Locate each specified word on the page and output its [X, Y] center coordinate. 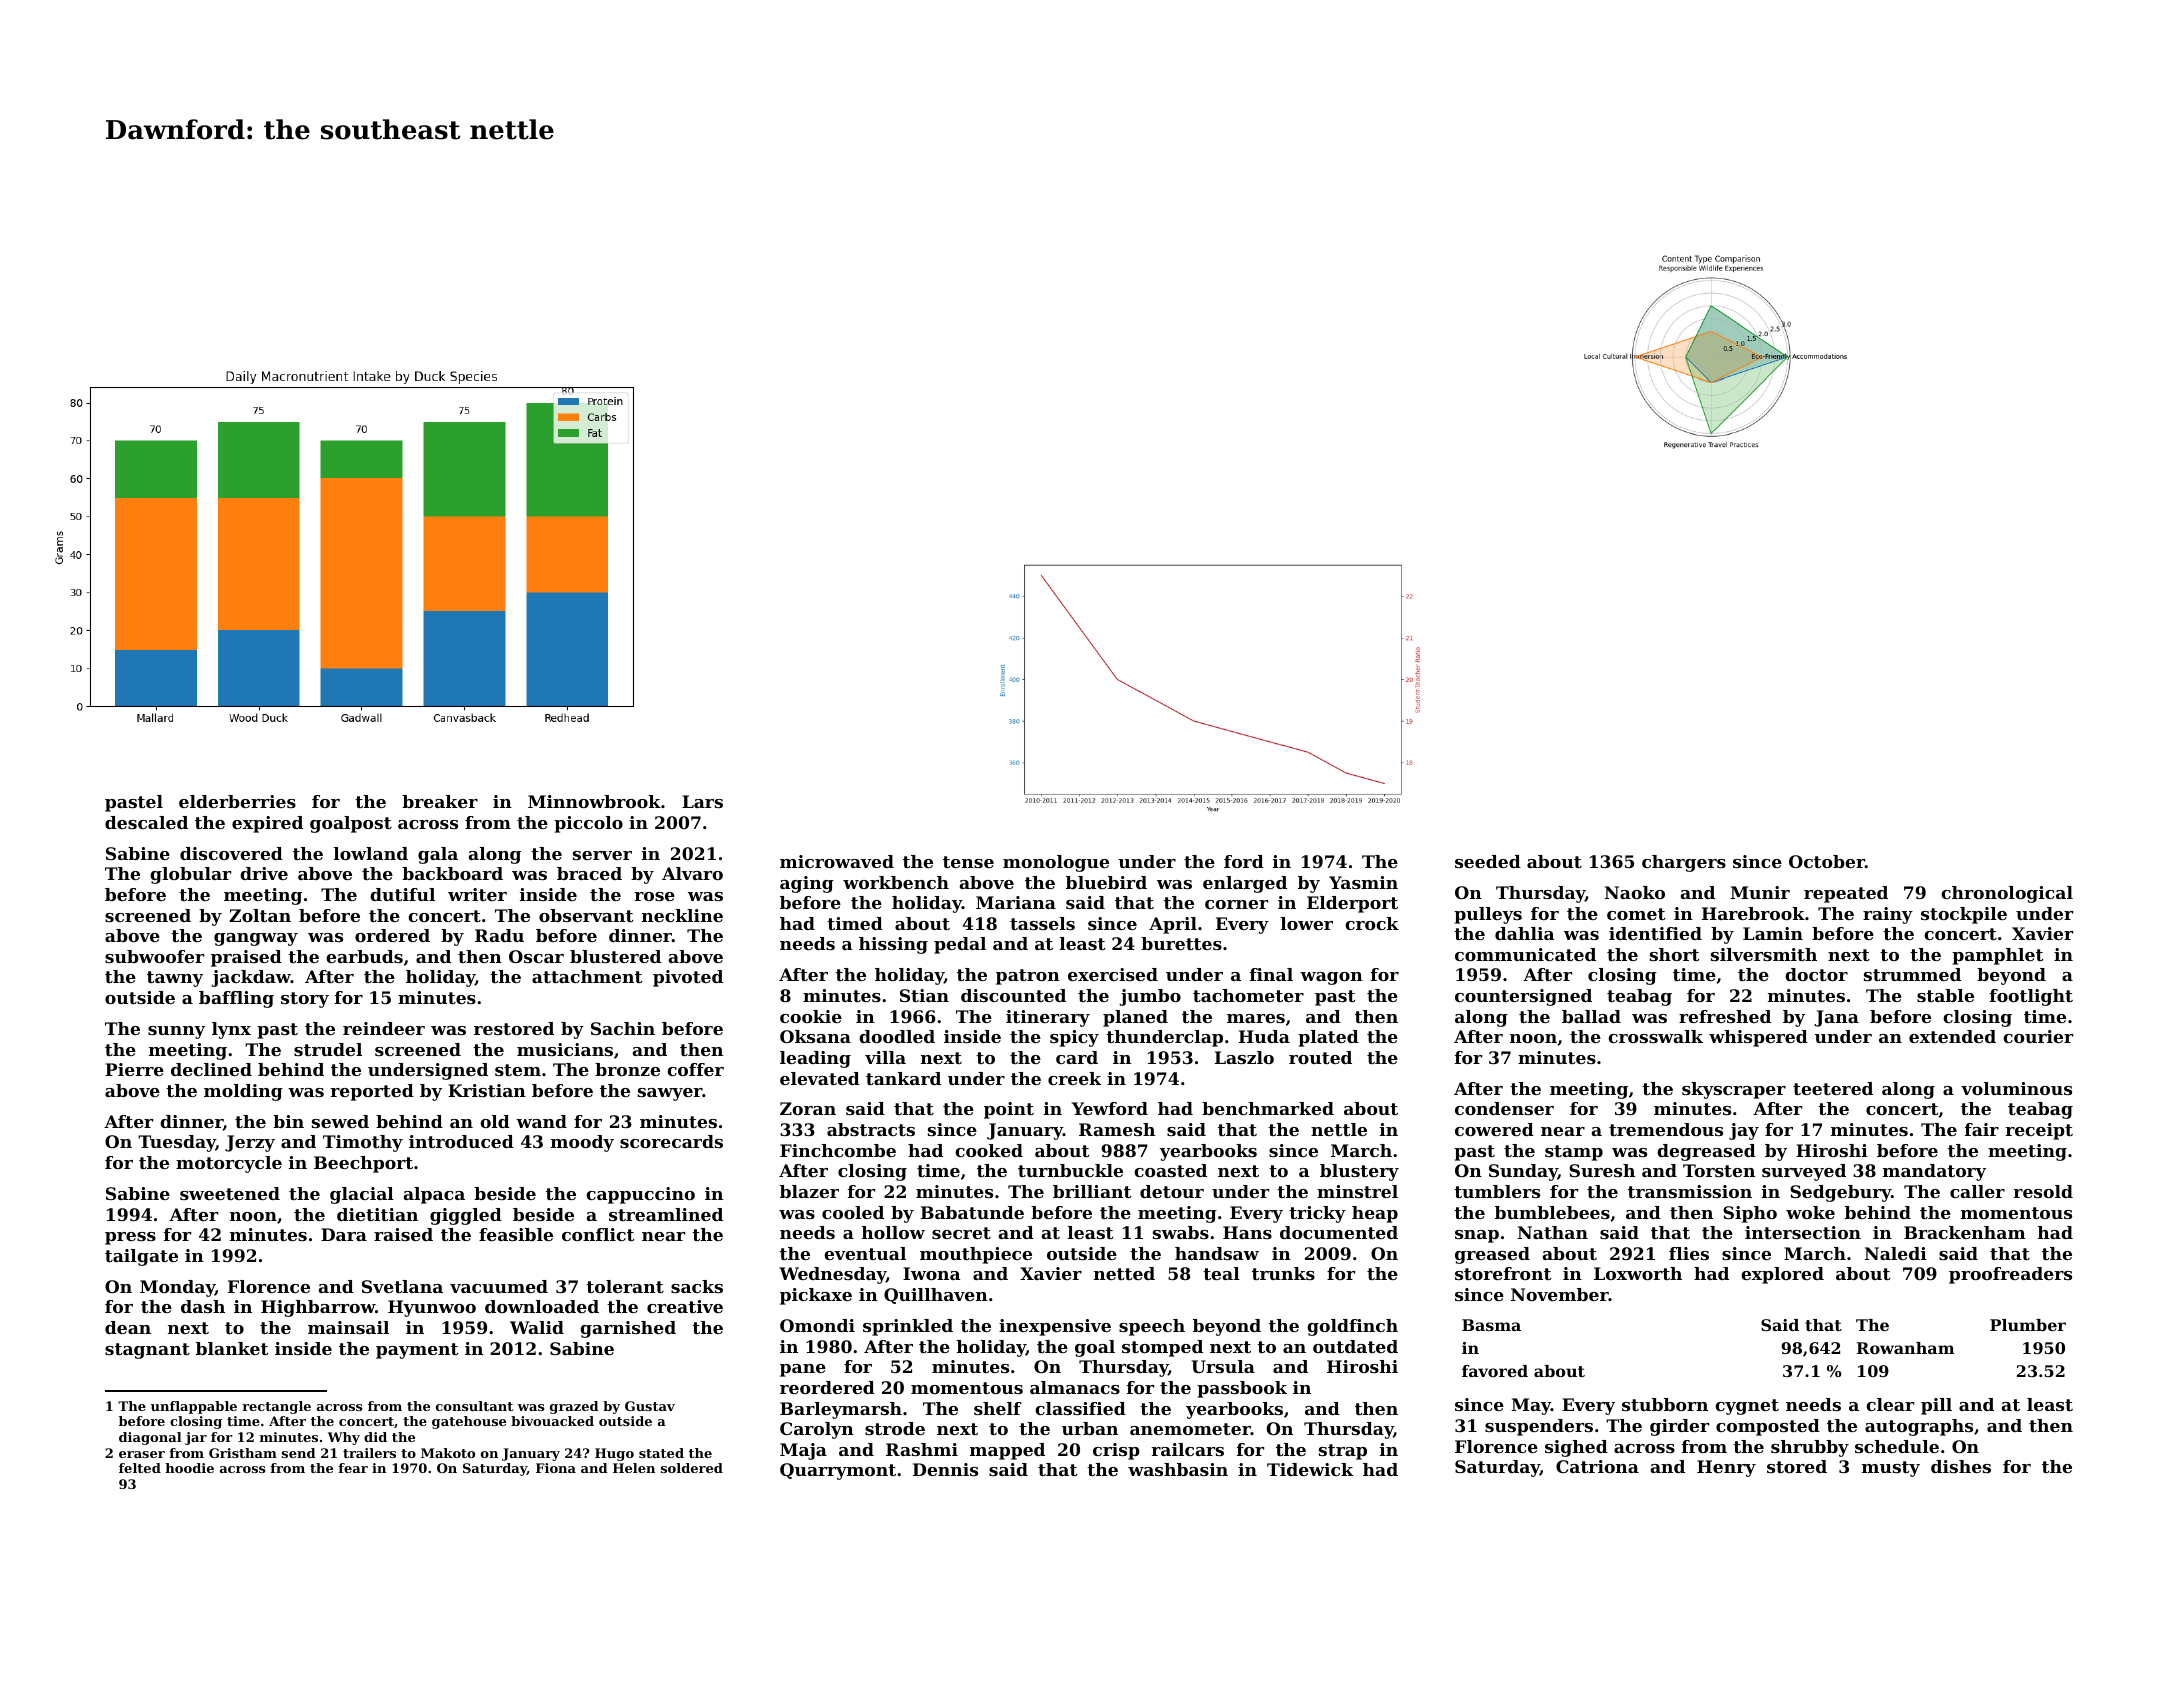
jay [1744, 1131]
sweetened [230, 1193]
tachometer [1248, 995]
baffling [236, 999]
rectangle [276, 1407]
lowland [371, 853]
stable [1945, 995]
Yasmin [1363, 882]
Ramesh [1117, 1129]
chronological [2007, 894]
